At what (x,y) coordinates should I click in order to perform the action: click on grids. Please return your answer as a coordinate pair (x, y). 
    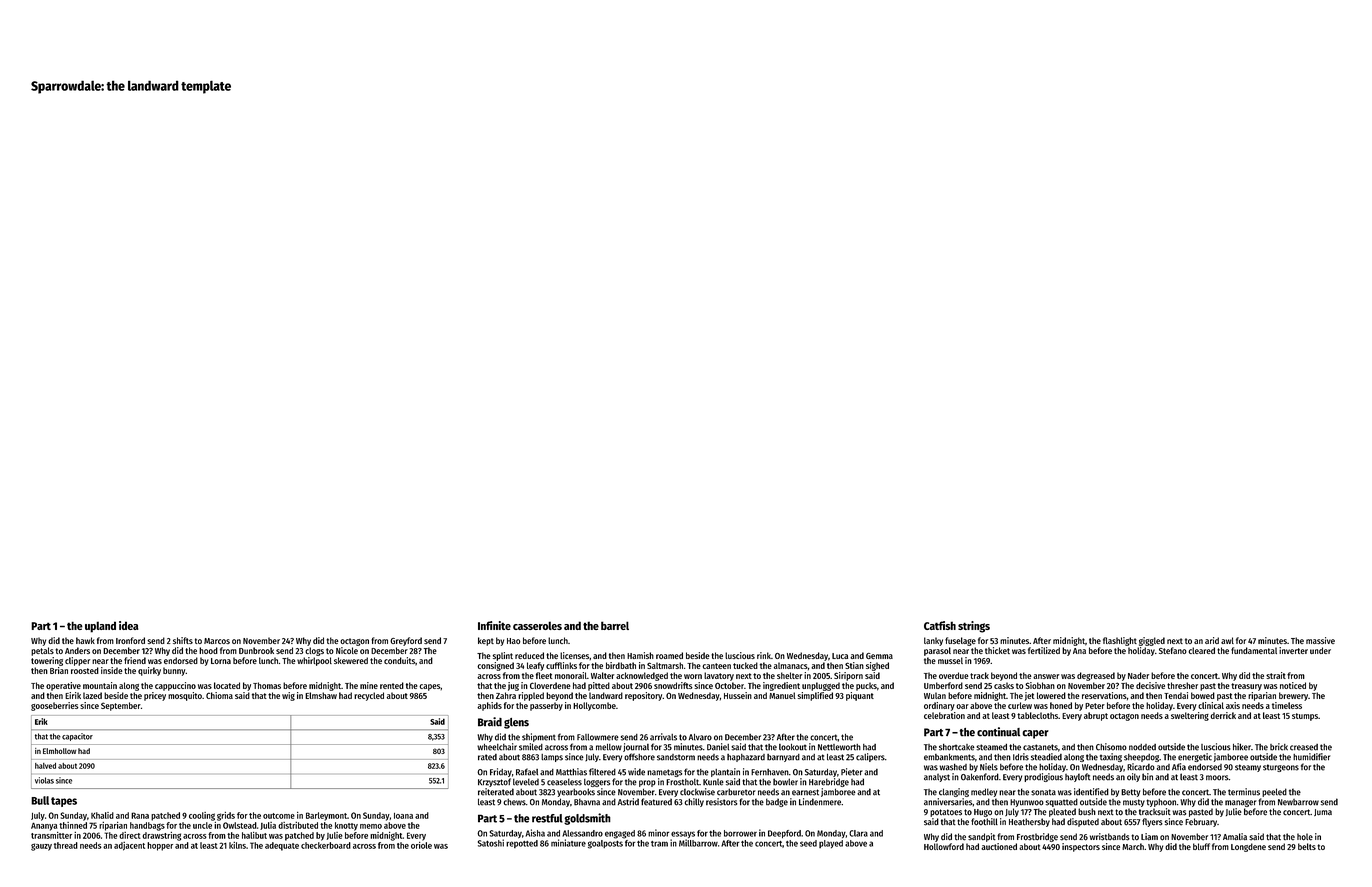
    Looking at the image, I should click on (226, 816).
